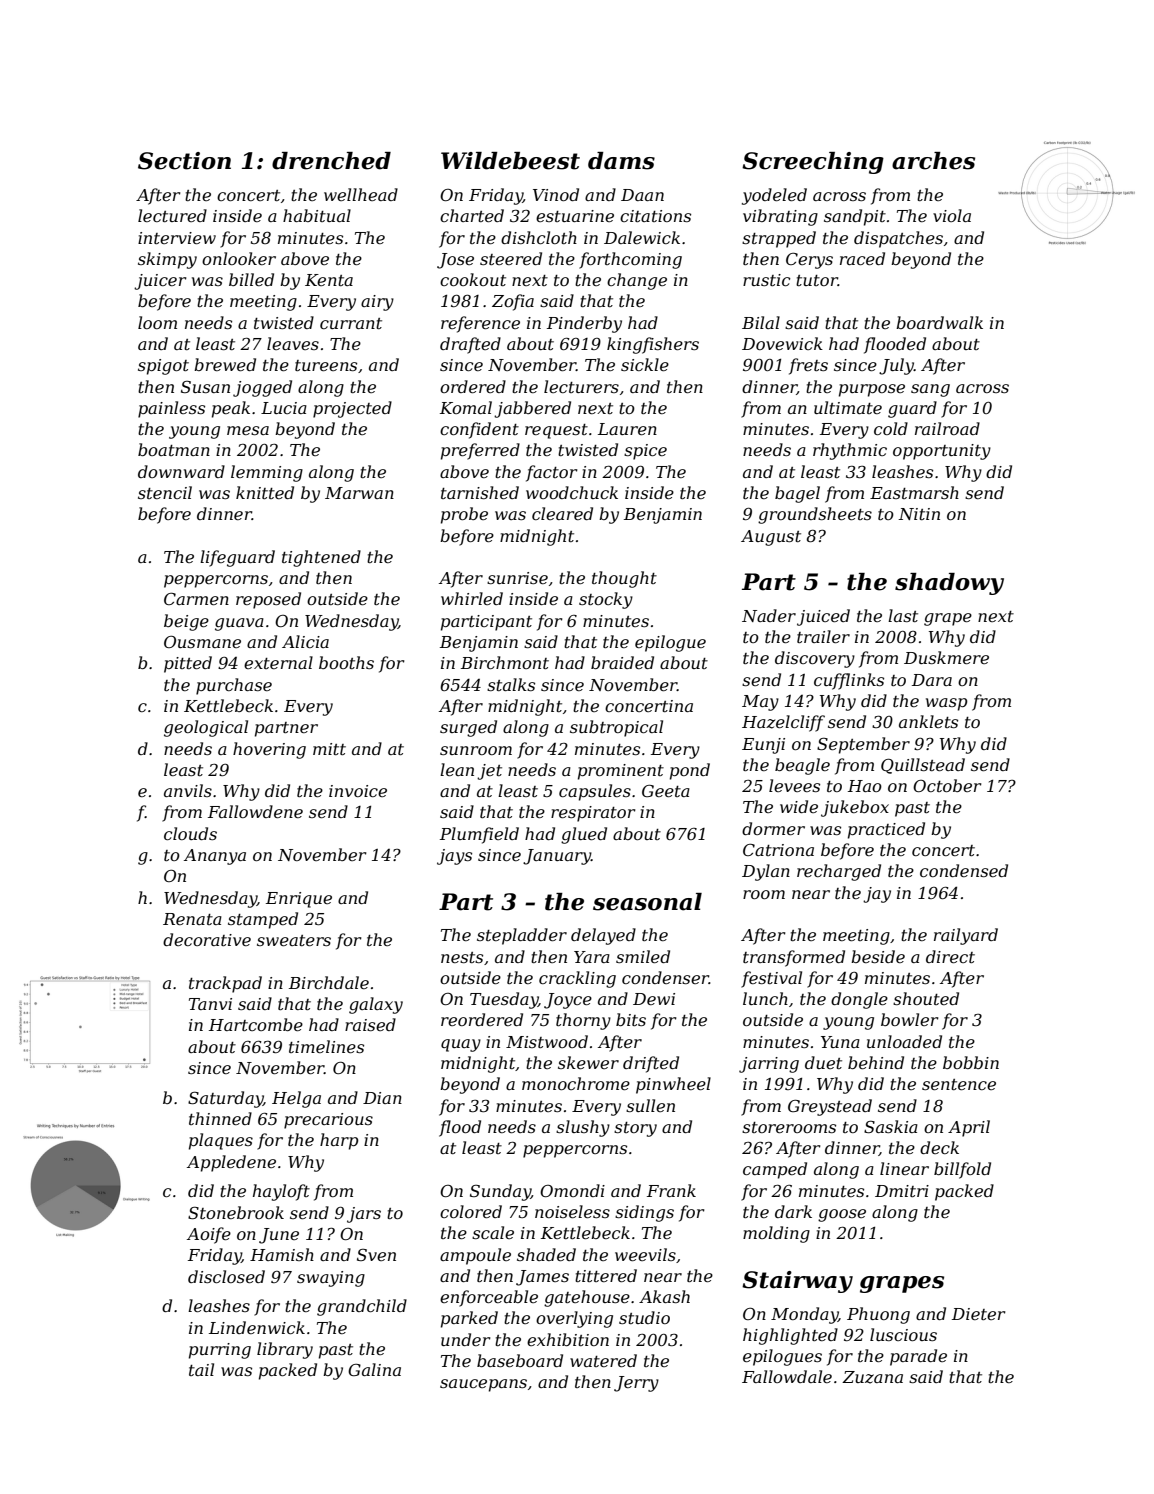 The image size is (1154, 1494). Describe the element at coordinates (813, 163) in the page. I see `Screeching` at that location.
